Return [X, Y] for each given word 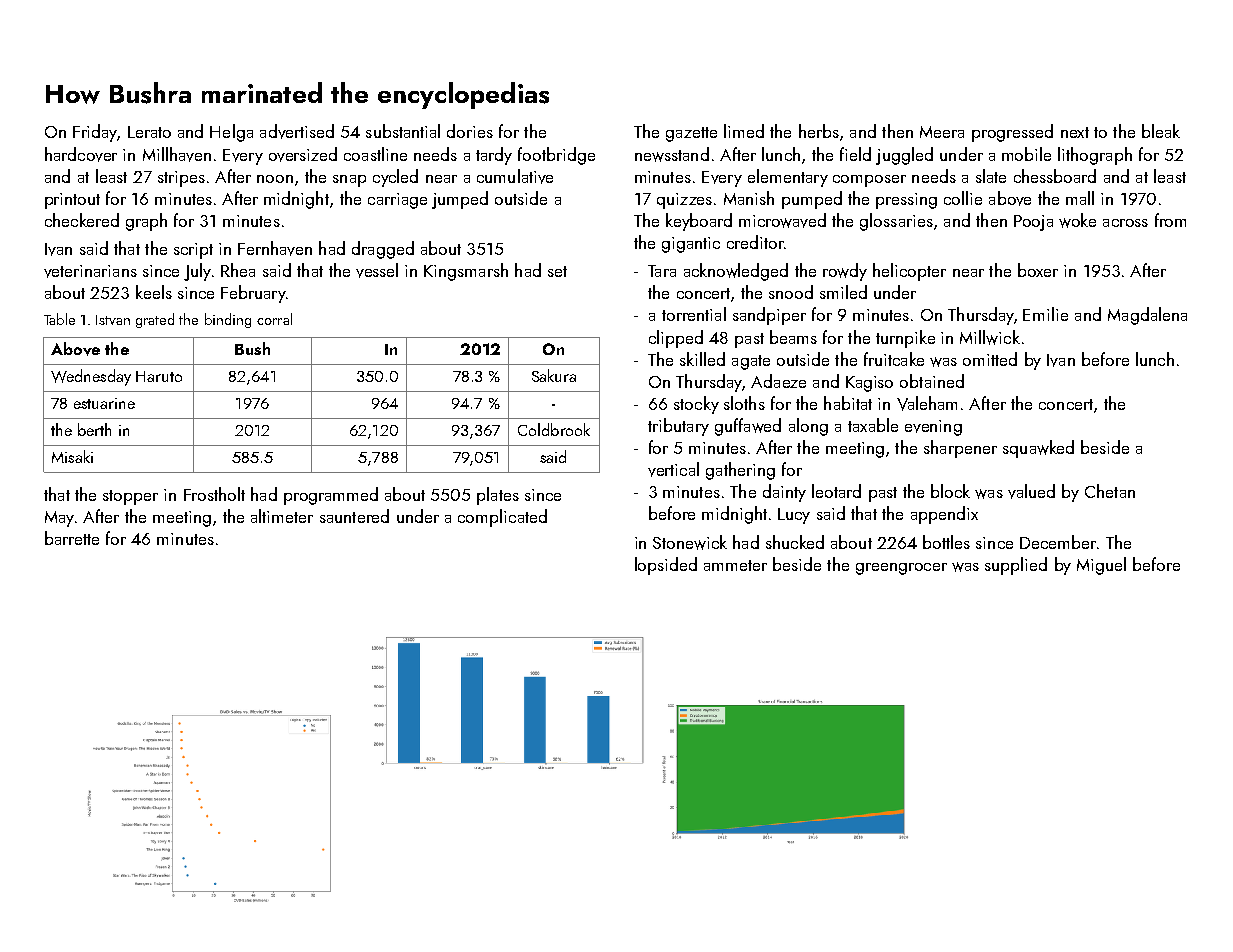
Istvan [113, 320]
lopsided [666, 566]
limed [744, 131]
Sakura [554, 375]
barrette [72, 538]
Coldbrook [554, 429]
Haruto [159, 376]
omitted [990, 359]
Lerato [149, 132]
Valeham [927, 403]
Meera [942, 132]
